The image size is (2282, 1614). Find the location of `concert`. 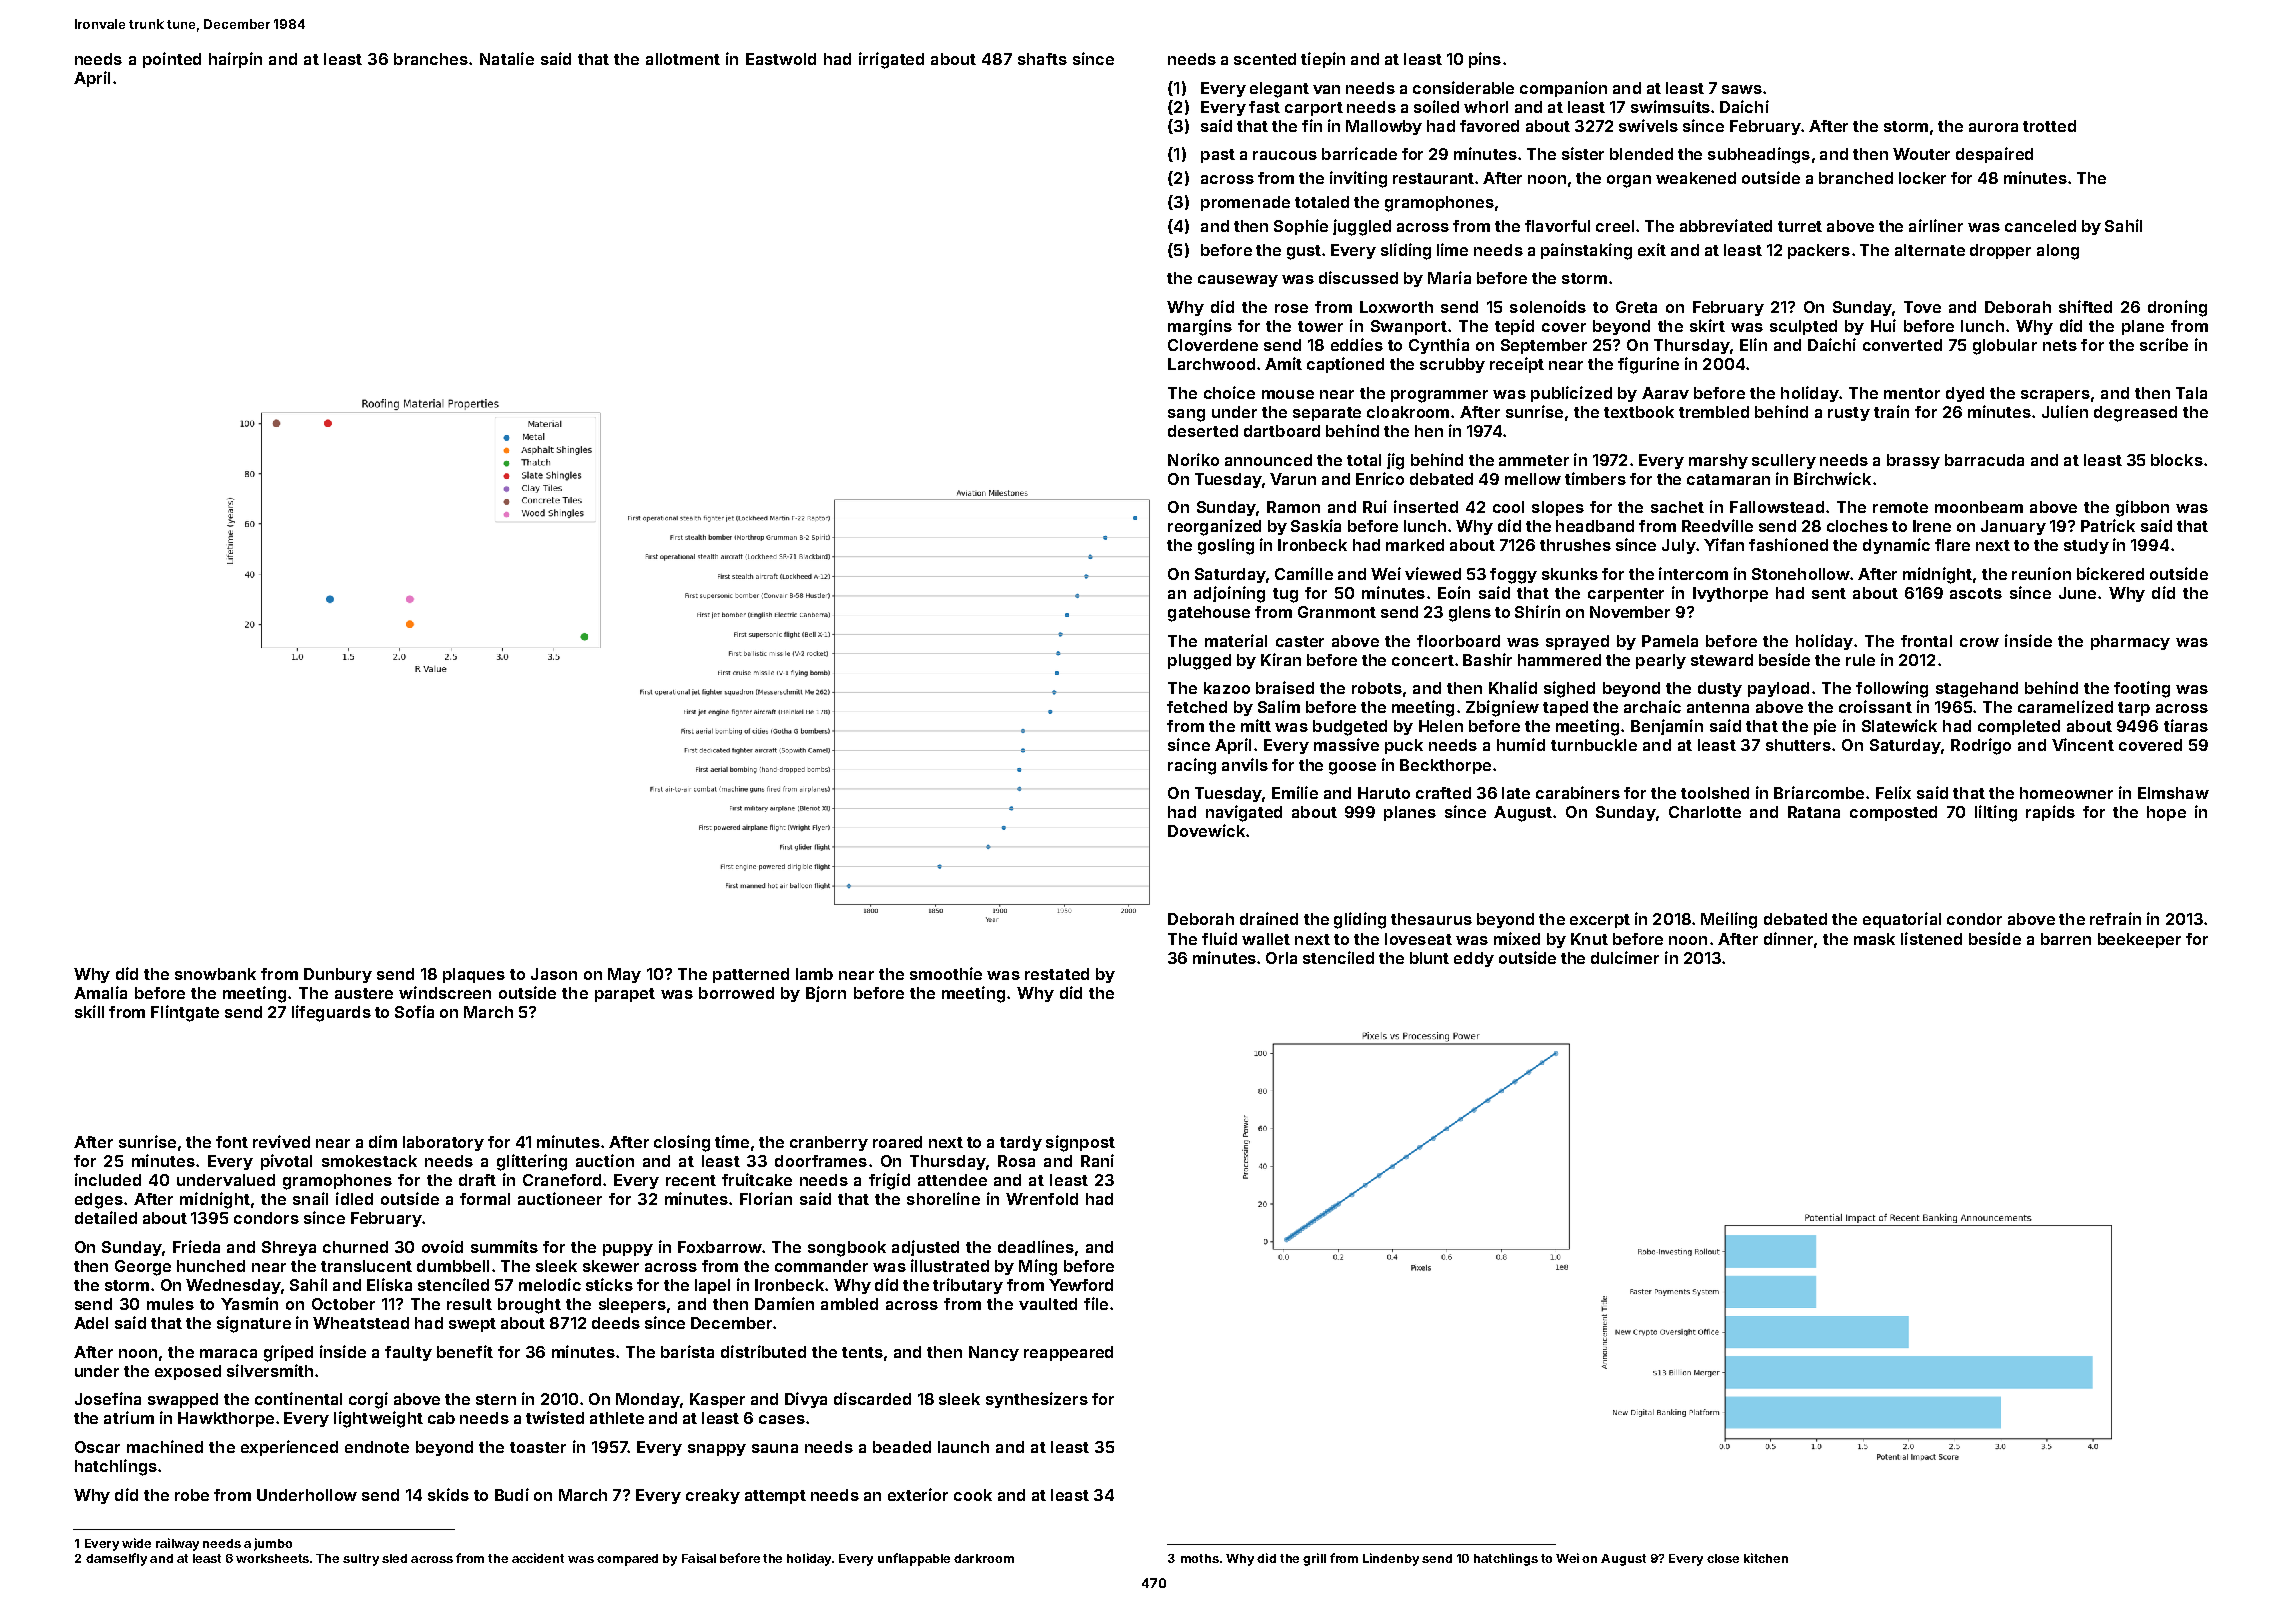

concert is located at coordinates (1423, 660).
